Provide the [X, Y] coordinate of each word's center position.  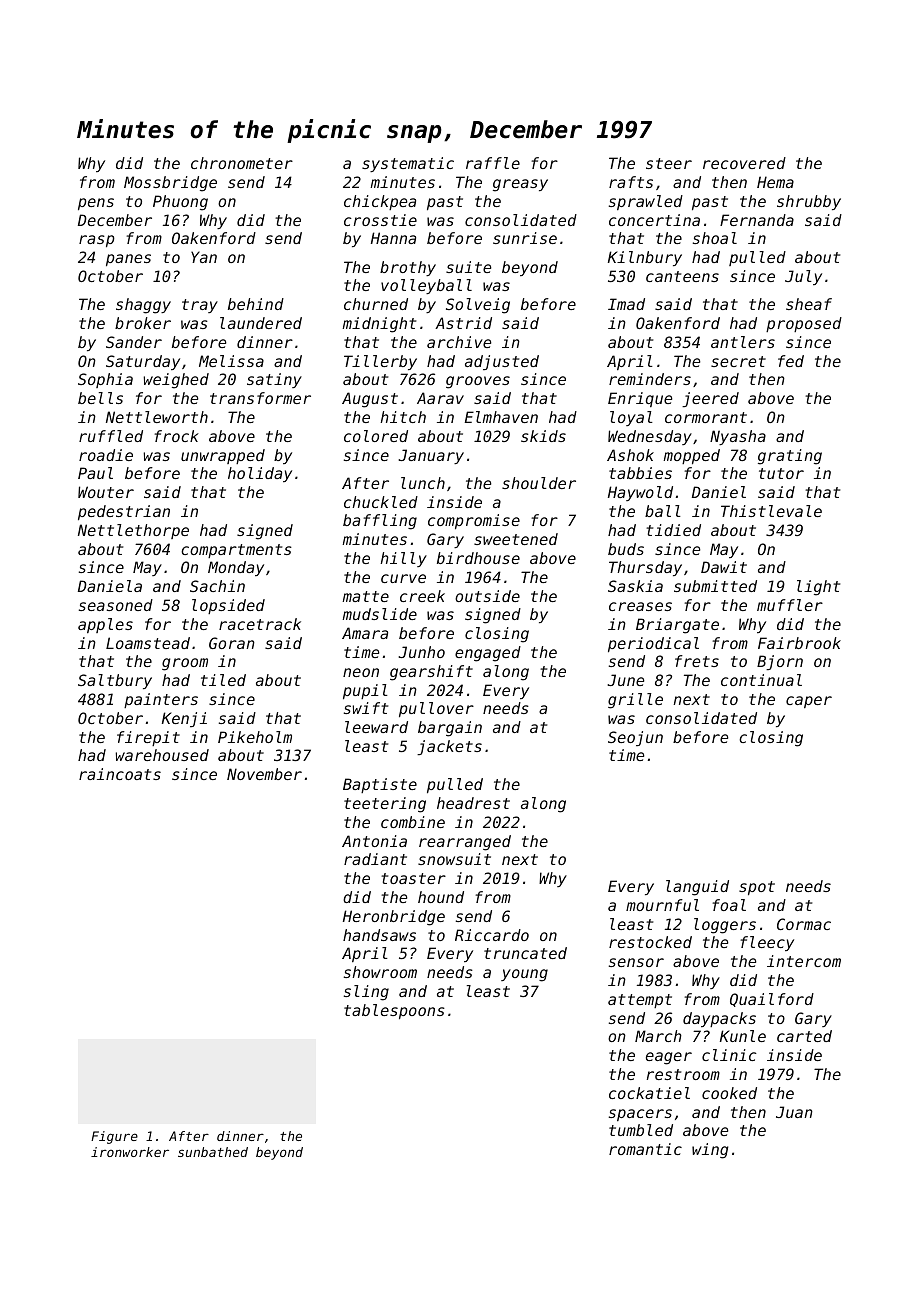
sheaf [809, 304]
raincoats [120, 774]
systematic [408, 164]
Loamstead [148, 643]
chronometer [242, 163]
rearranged [465, 843]
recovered [744, 163]
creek [422, 596]
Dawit [724, 567]
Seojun [635, 738]
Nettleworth [157, 417]
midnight [379, 325]
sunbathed [213, 1152]
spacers [640, 1115]
